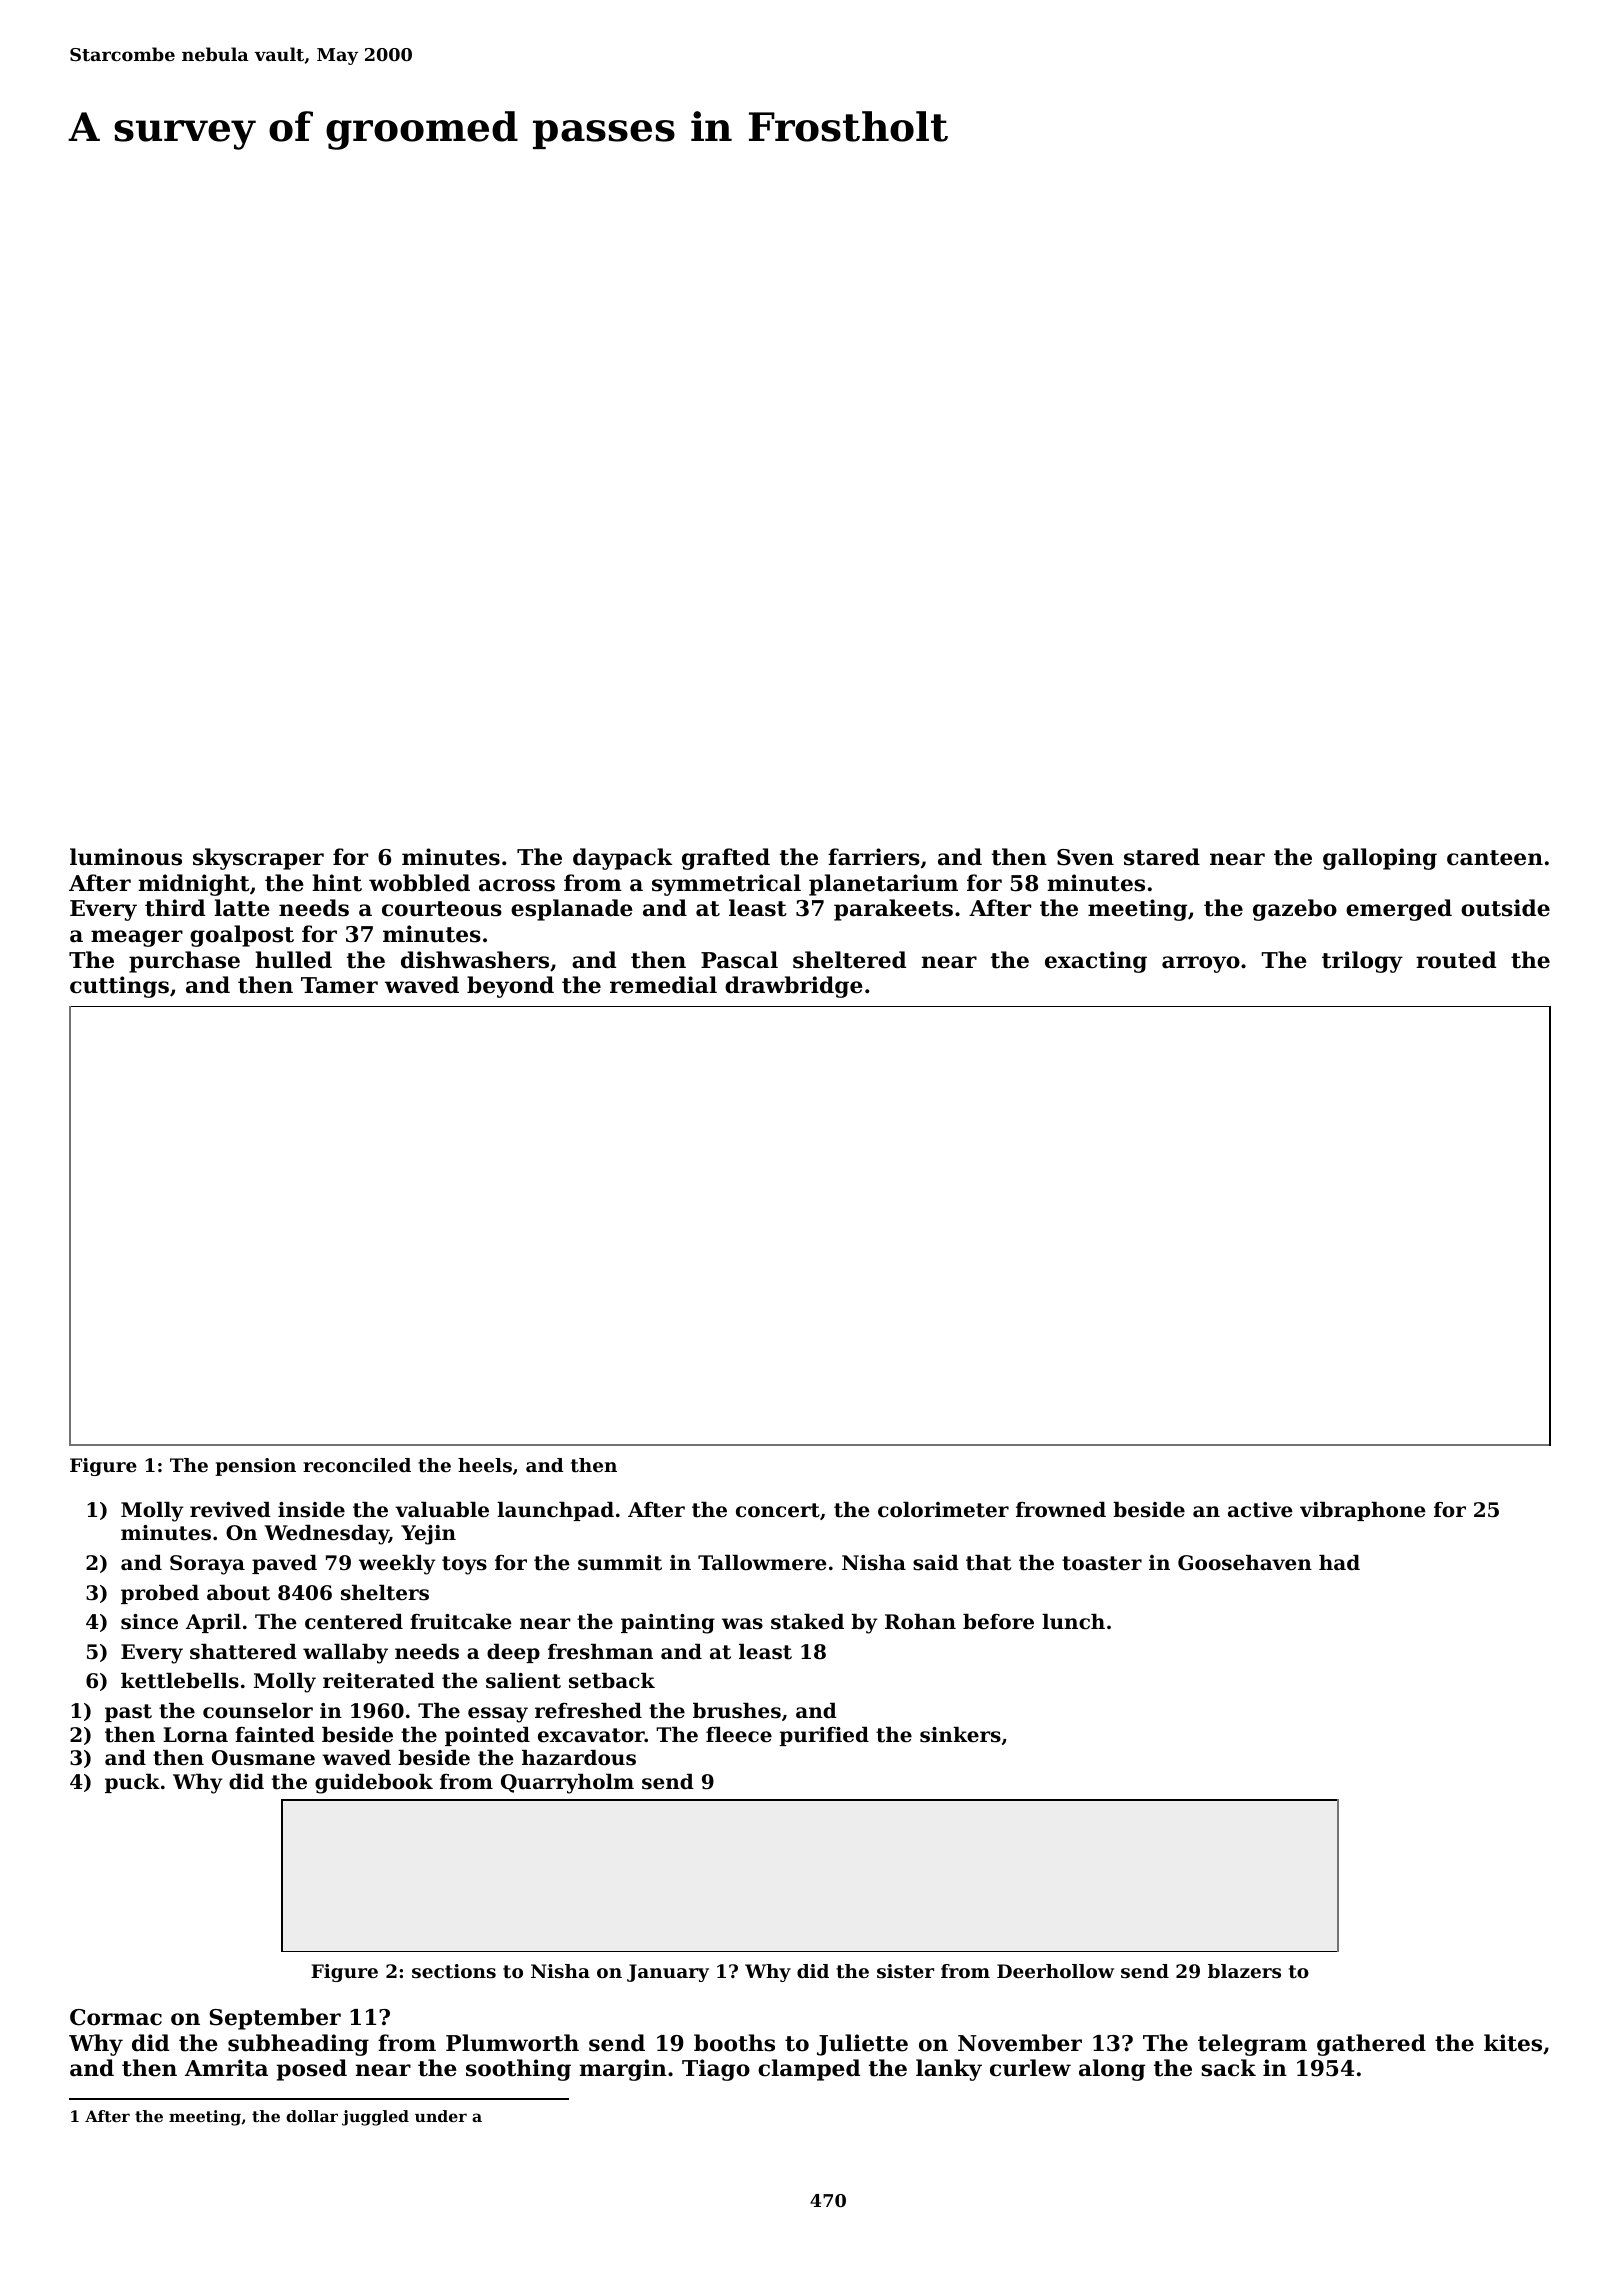  Describe the element at coordinates (612, 1681) in the screenshot. I see `setback` at that location.
